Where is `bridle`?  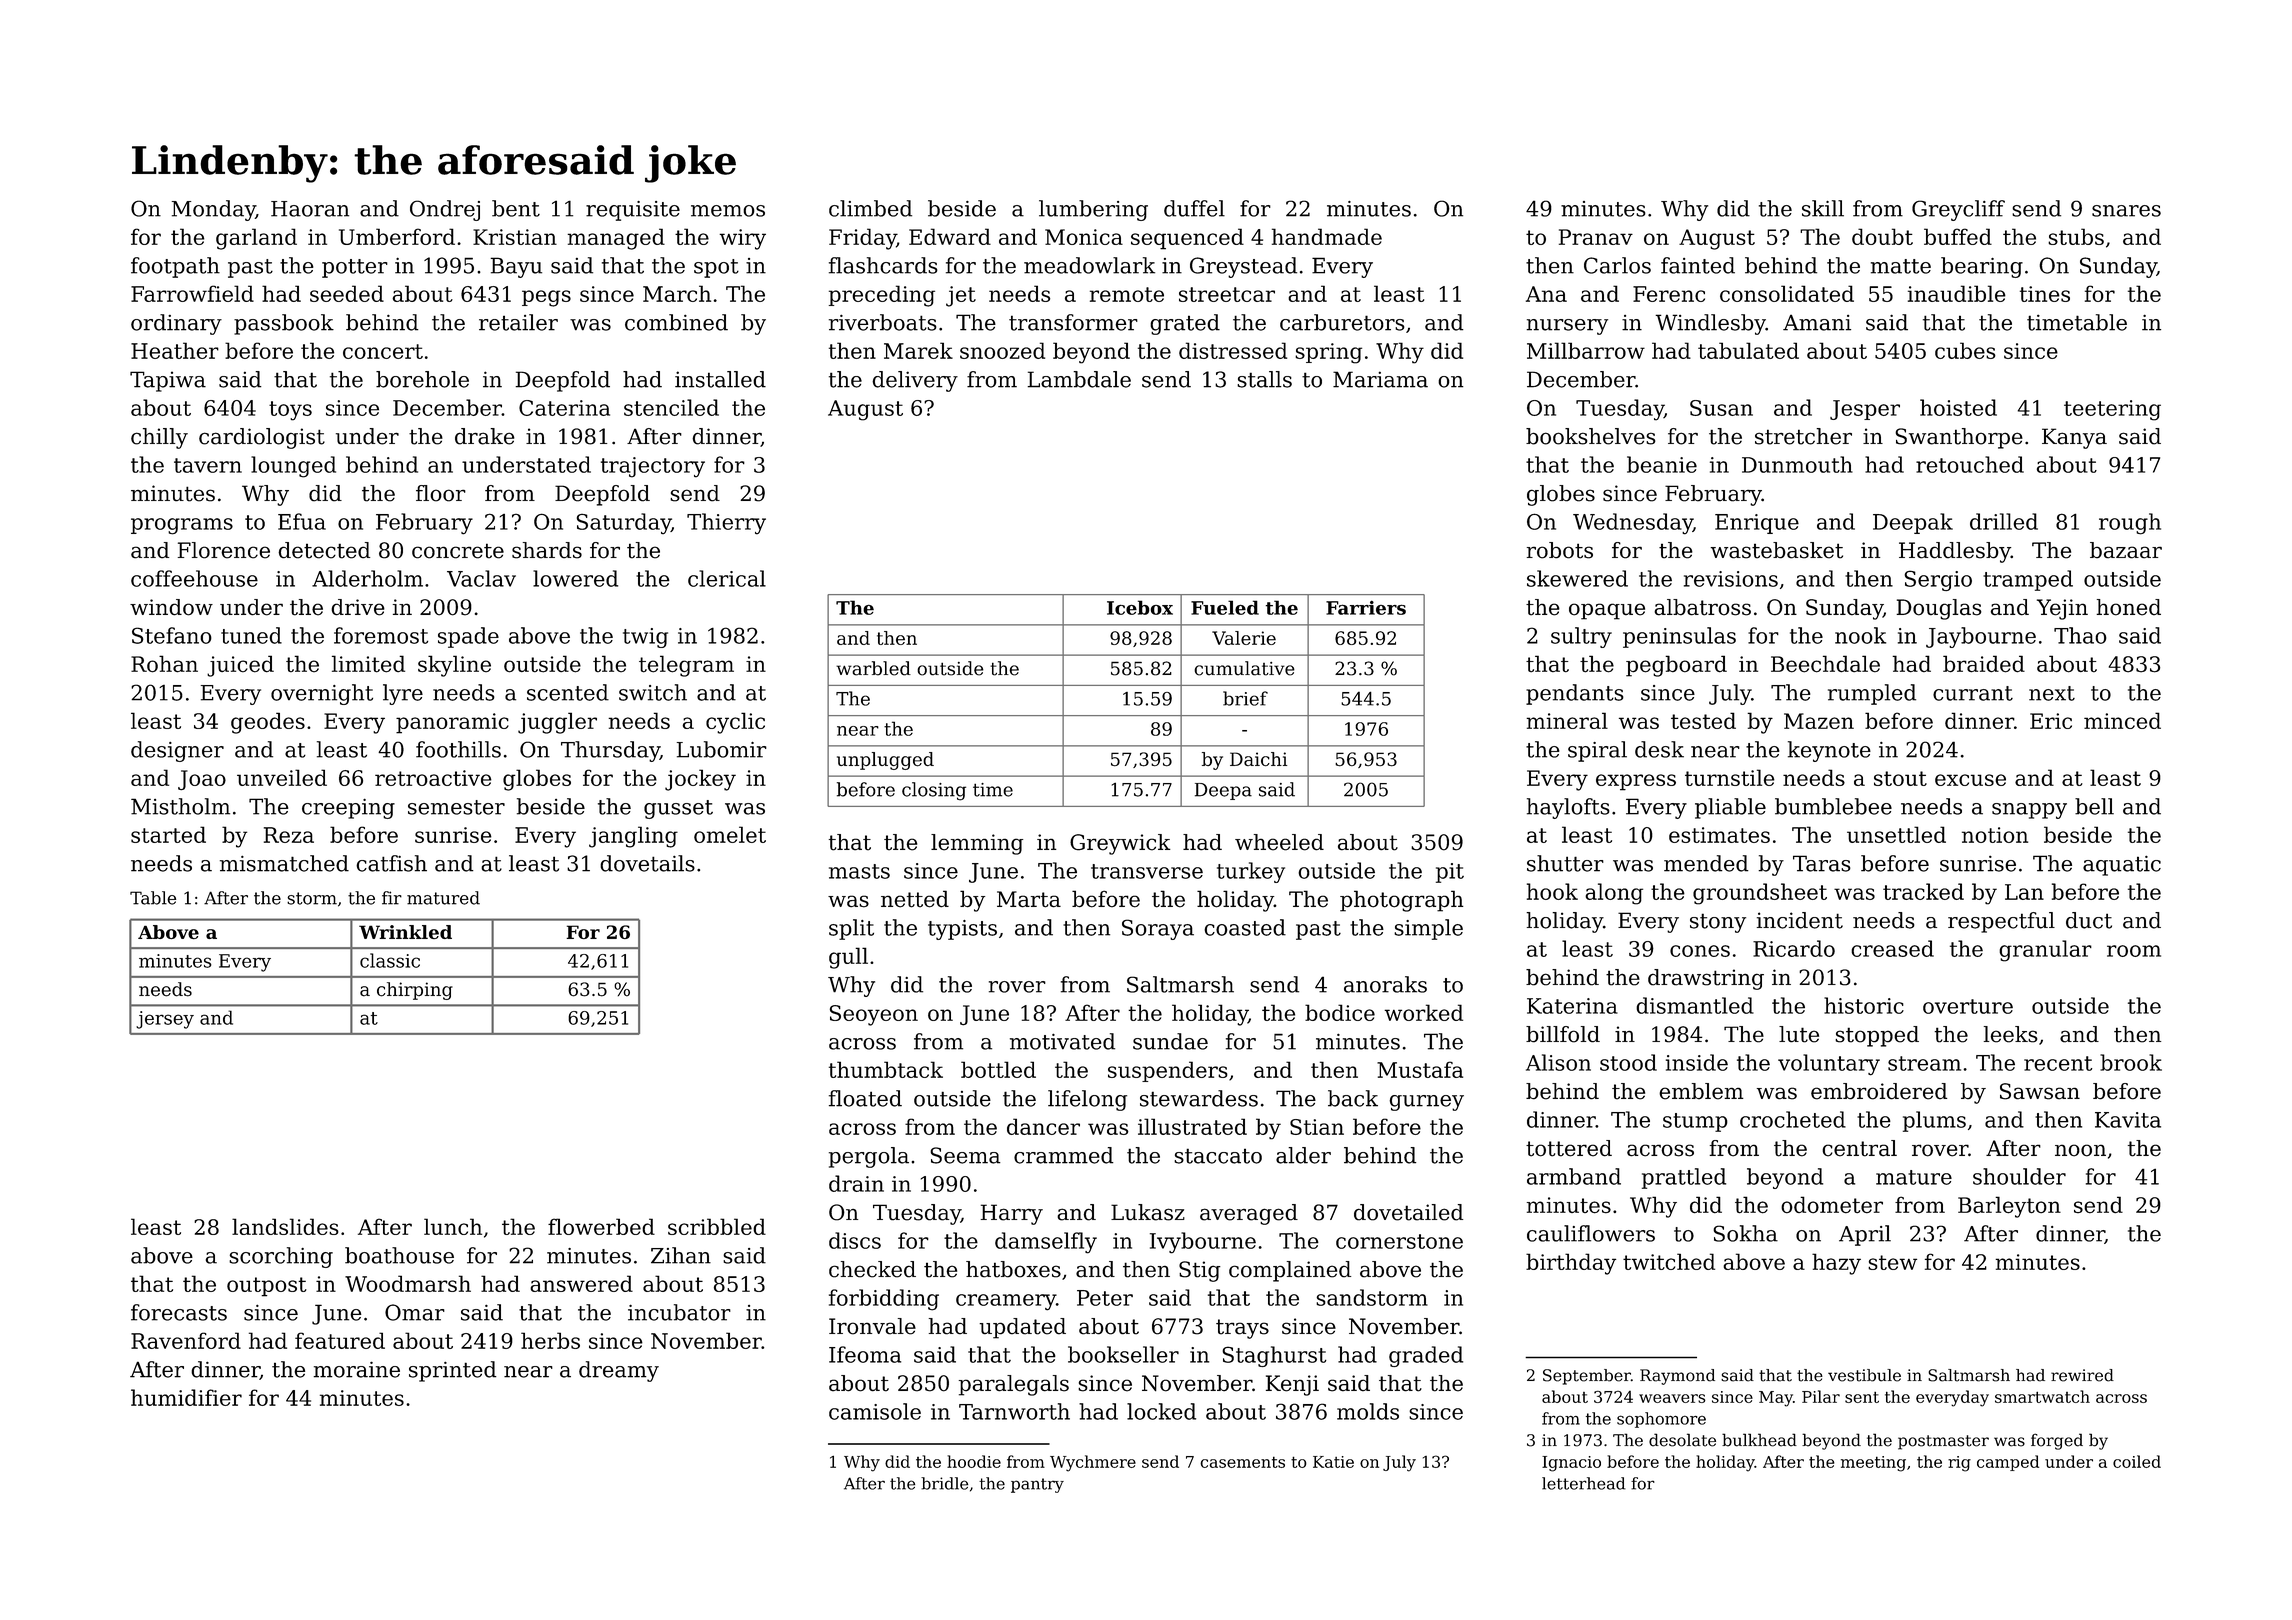 bridle is located at coordinates (944, 1483).
